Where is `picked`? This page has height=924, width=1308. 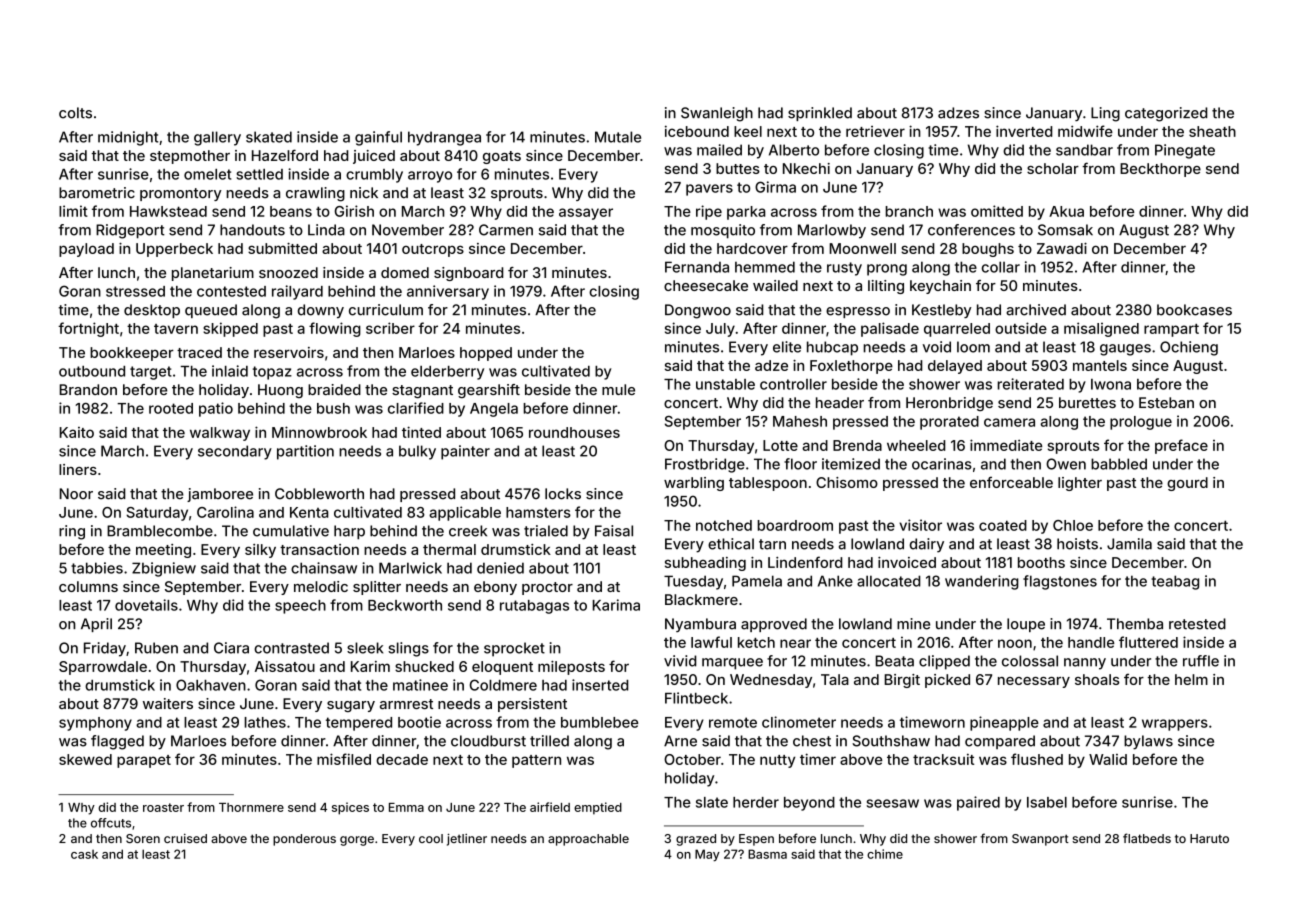 picked is located at coordinates (947, 681).
